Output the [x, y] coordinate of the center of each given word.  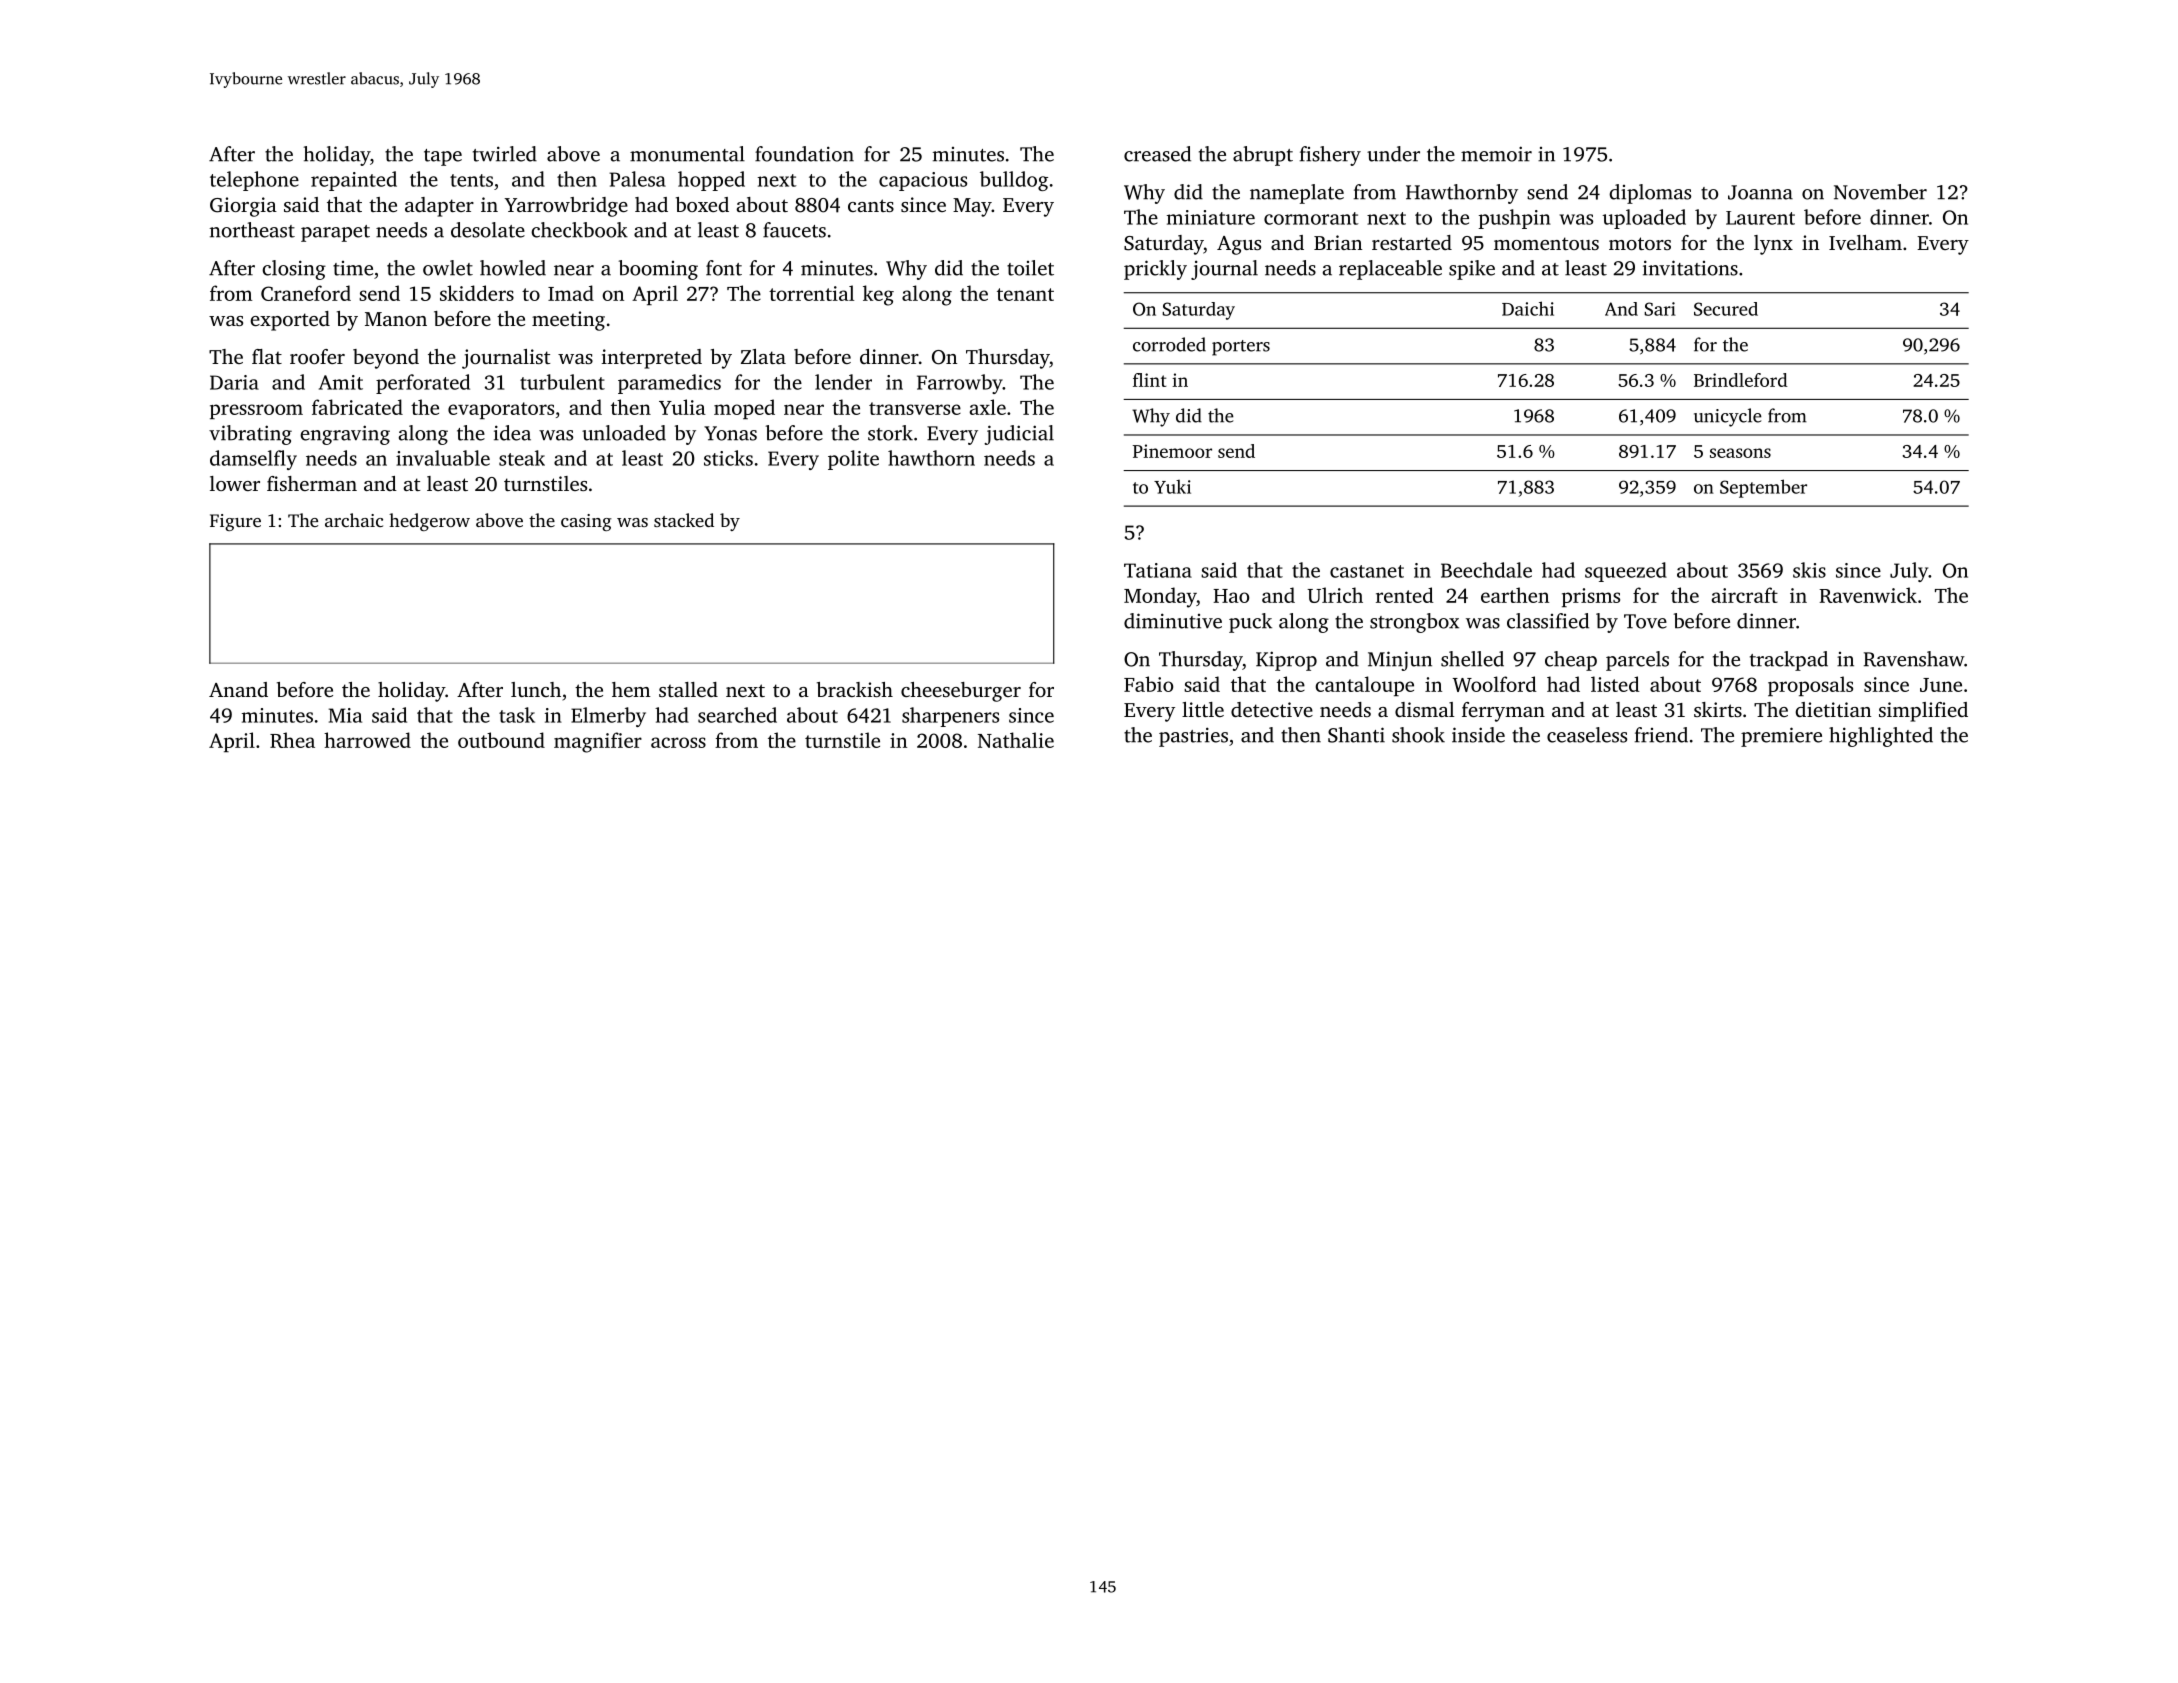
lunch [536, 689]
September [1763, 488]
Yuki [1172, 487]
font [724, 268]
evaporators [501, 410]
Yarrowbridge [566, 207]
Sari [1660, 309]
